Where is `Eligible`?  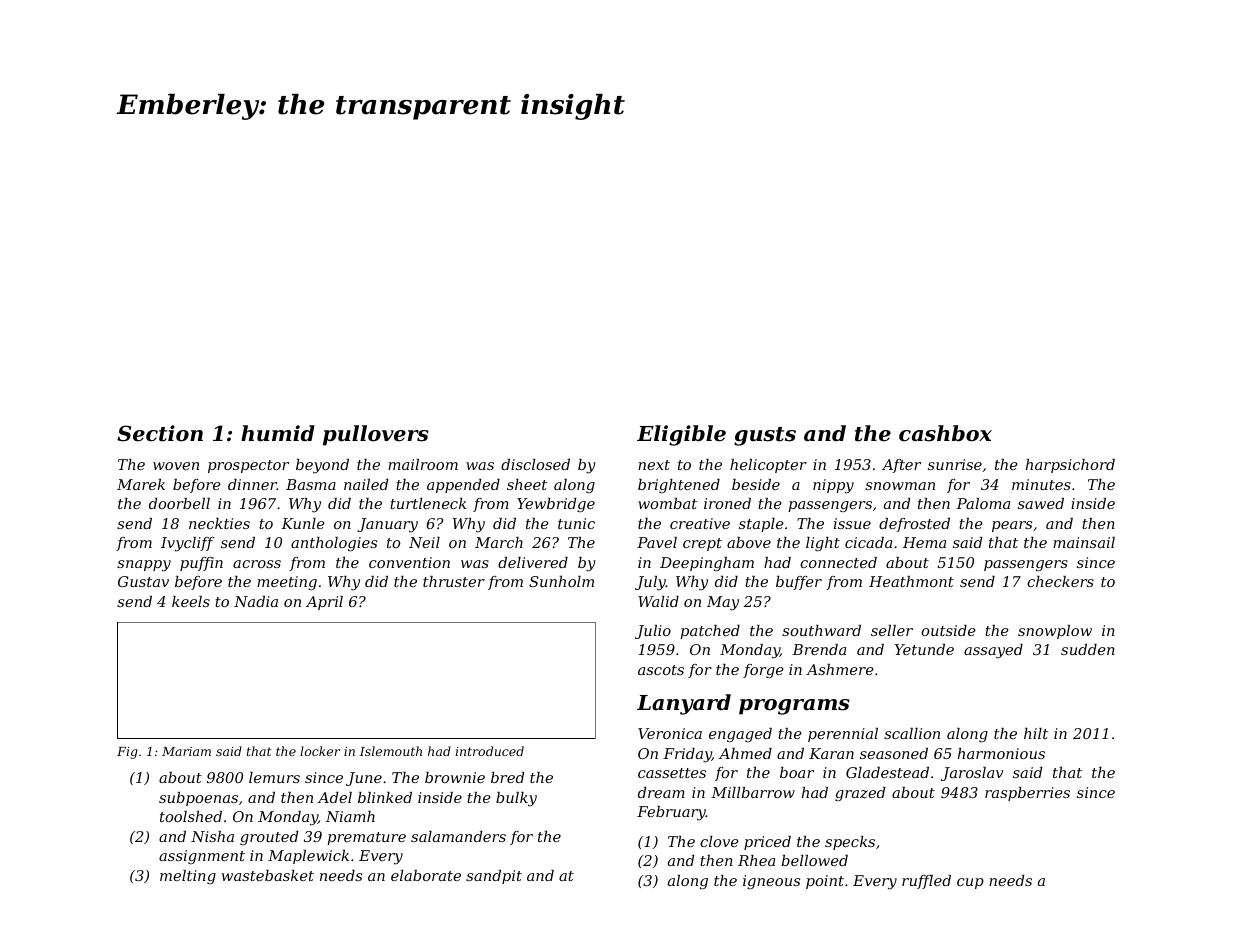 Eligible is located at coordinates (681, 435).
